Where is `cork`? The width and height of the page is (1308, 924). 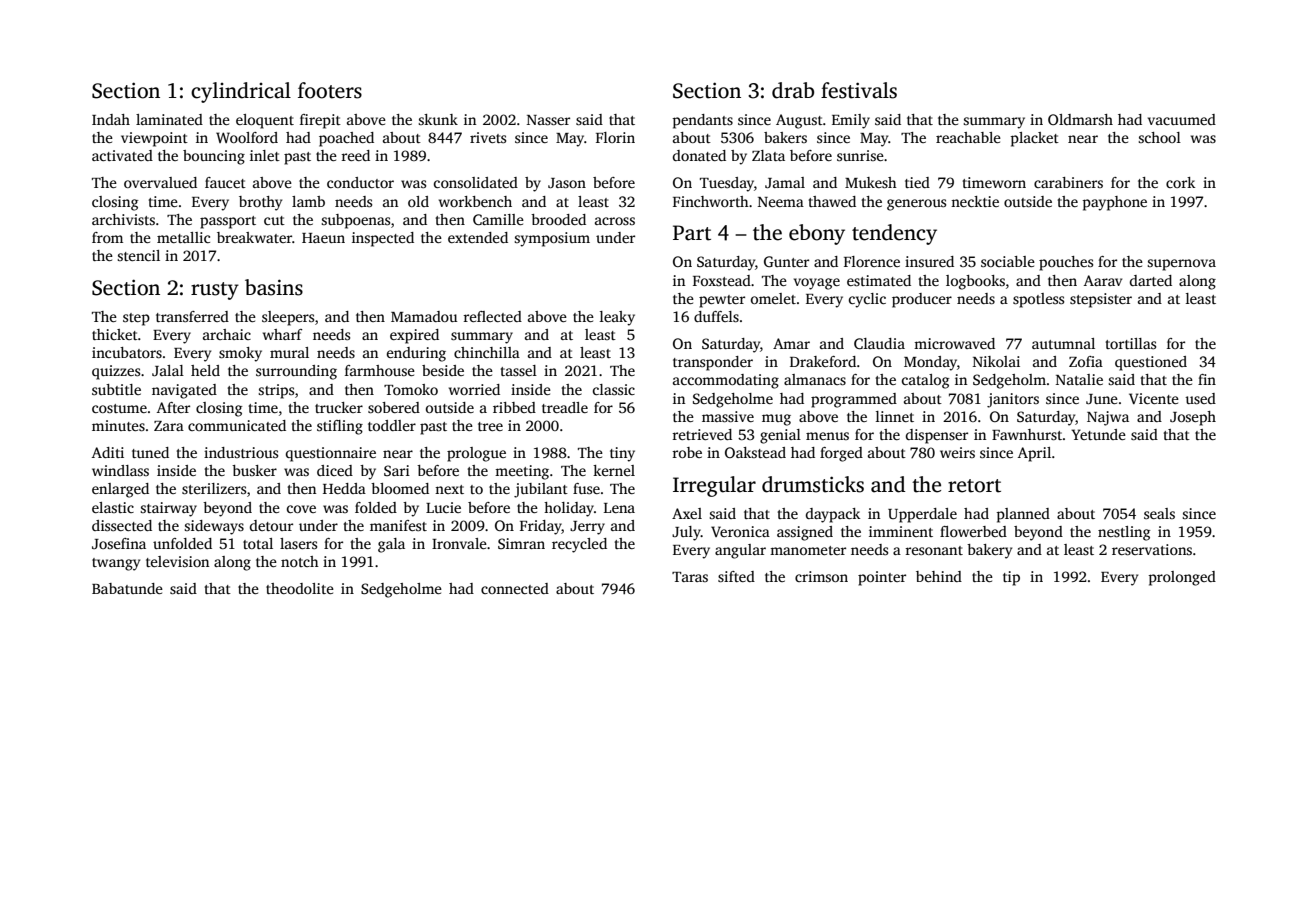 cork is located at coordinates (1180, 182).
